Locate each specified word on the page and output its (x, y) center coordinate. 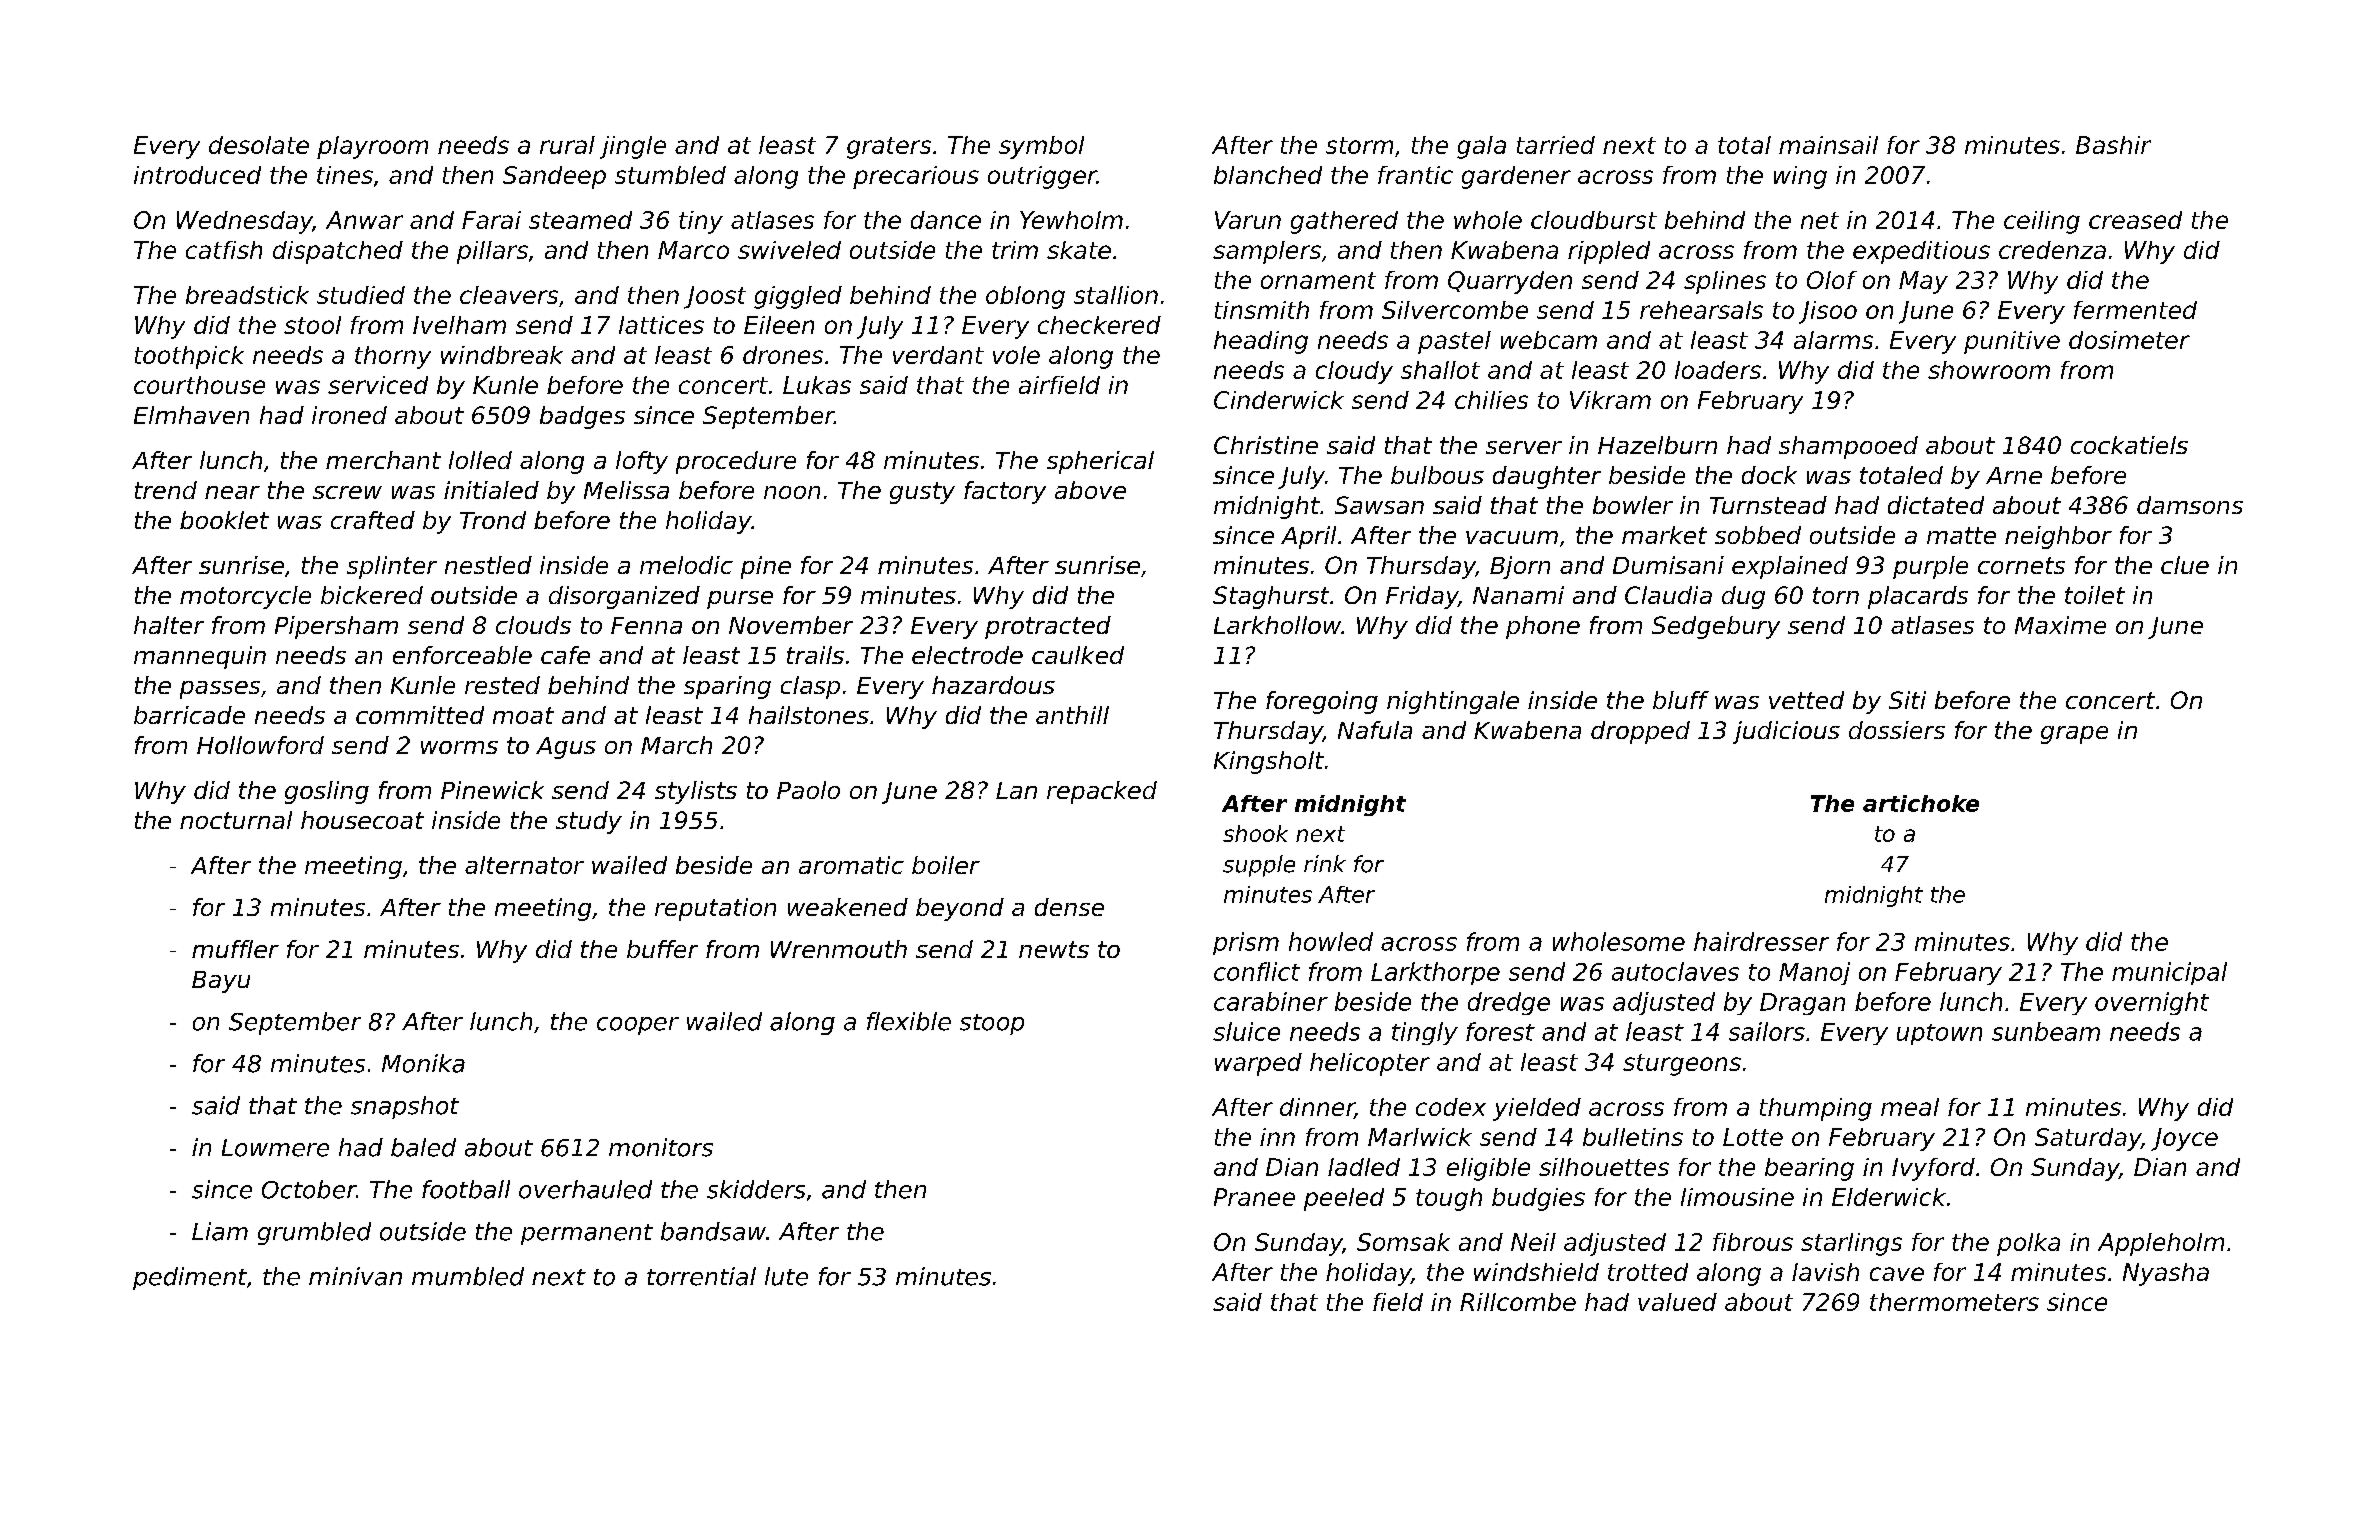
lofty (642, 462)
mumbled (468, 1276)
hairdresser (1761, 941)
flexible (909, 1021)
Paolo (808, 790)
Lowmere (275, 1148)
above (1090, 490)
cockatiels (2129, 445)
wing (1800, 177)
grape (2074, 735)
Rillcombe (1518, 1302)
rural (567, 145)
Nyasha (2166, 1274)
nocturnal (236, 820)
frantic (1415, 175)
